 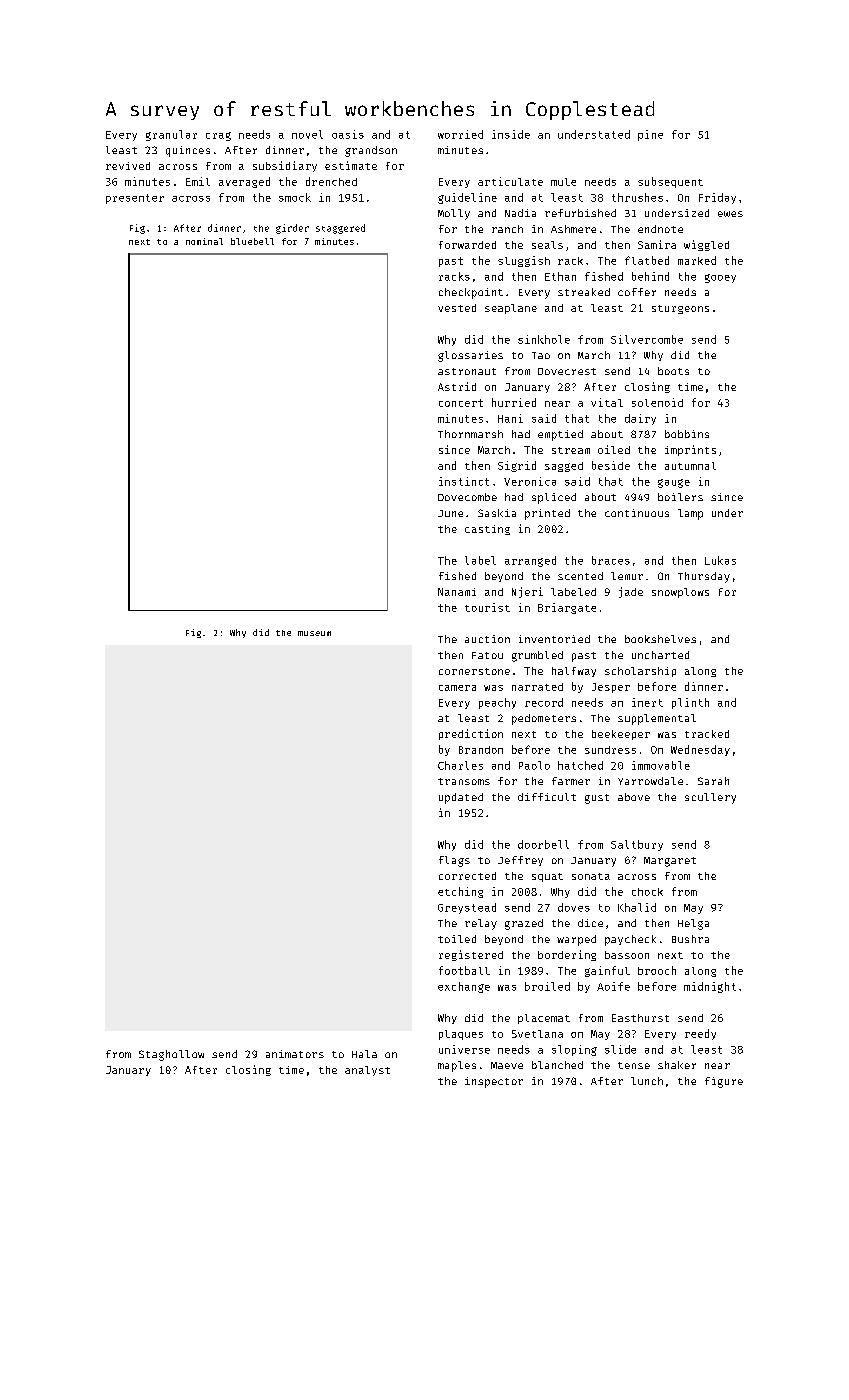 I want to click on Staghollow, so click(x=171, y=1055).
